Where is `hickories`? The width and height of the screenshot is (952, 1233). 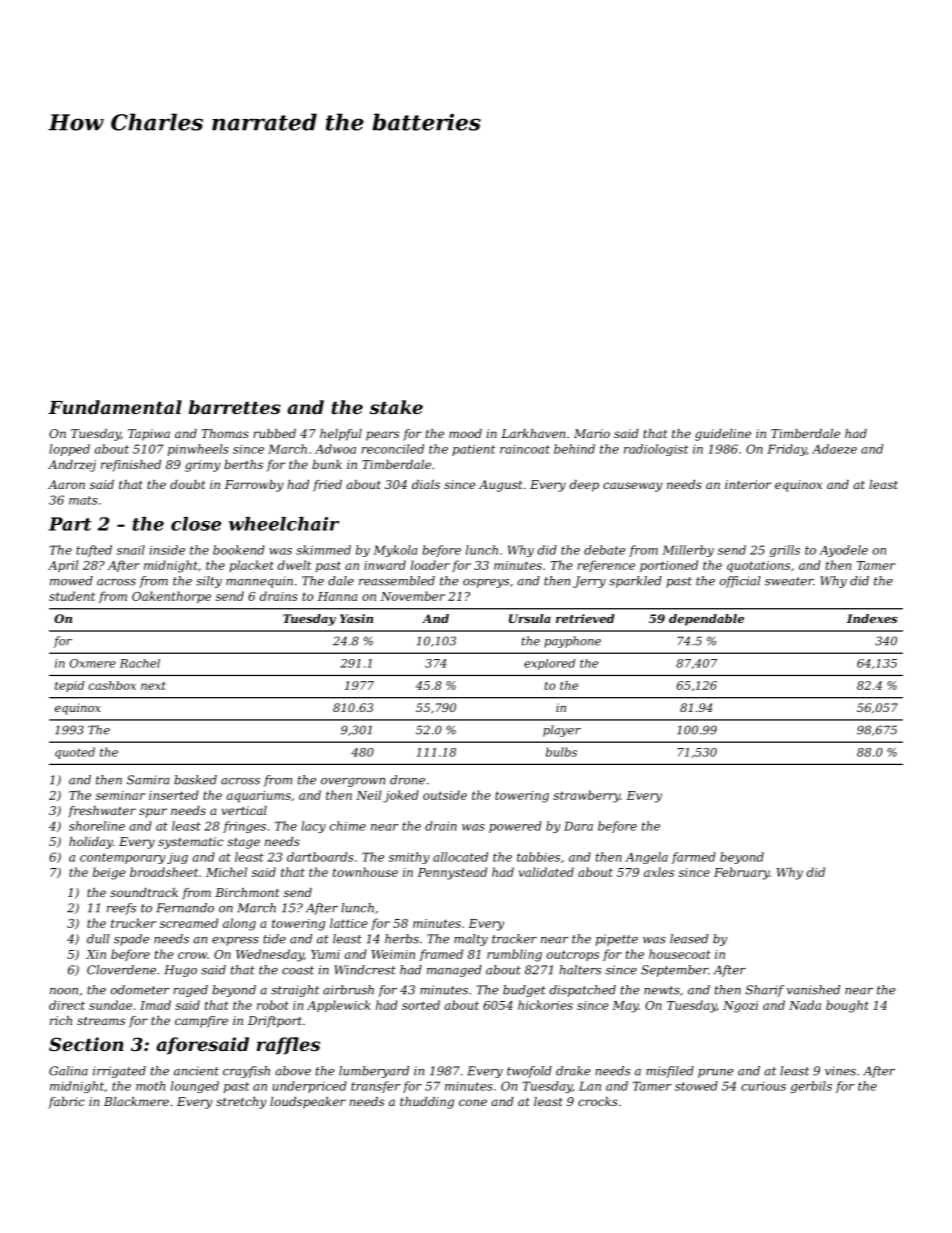
hickories is located at coordinates (545, 1005).
